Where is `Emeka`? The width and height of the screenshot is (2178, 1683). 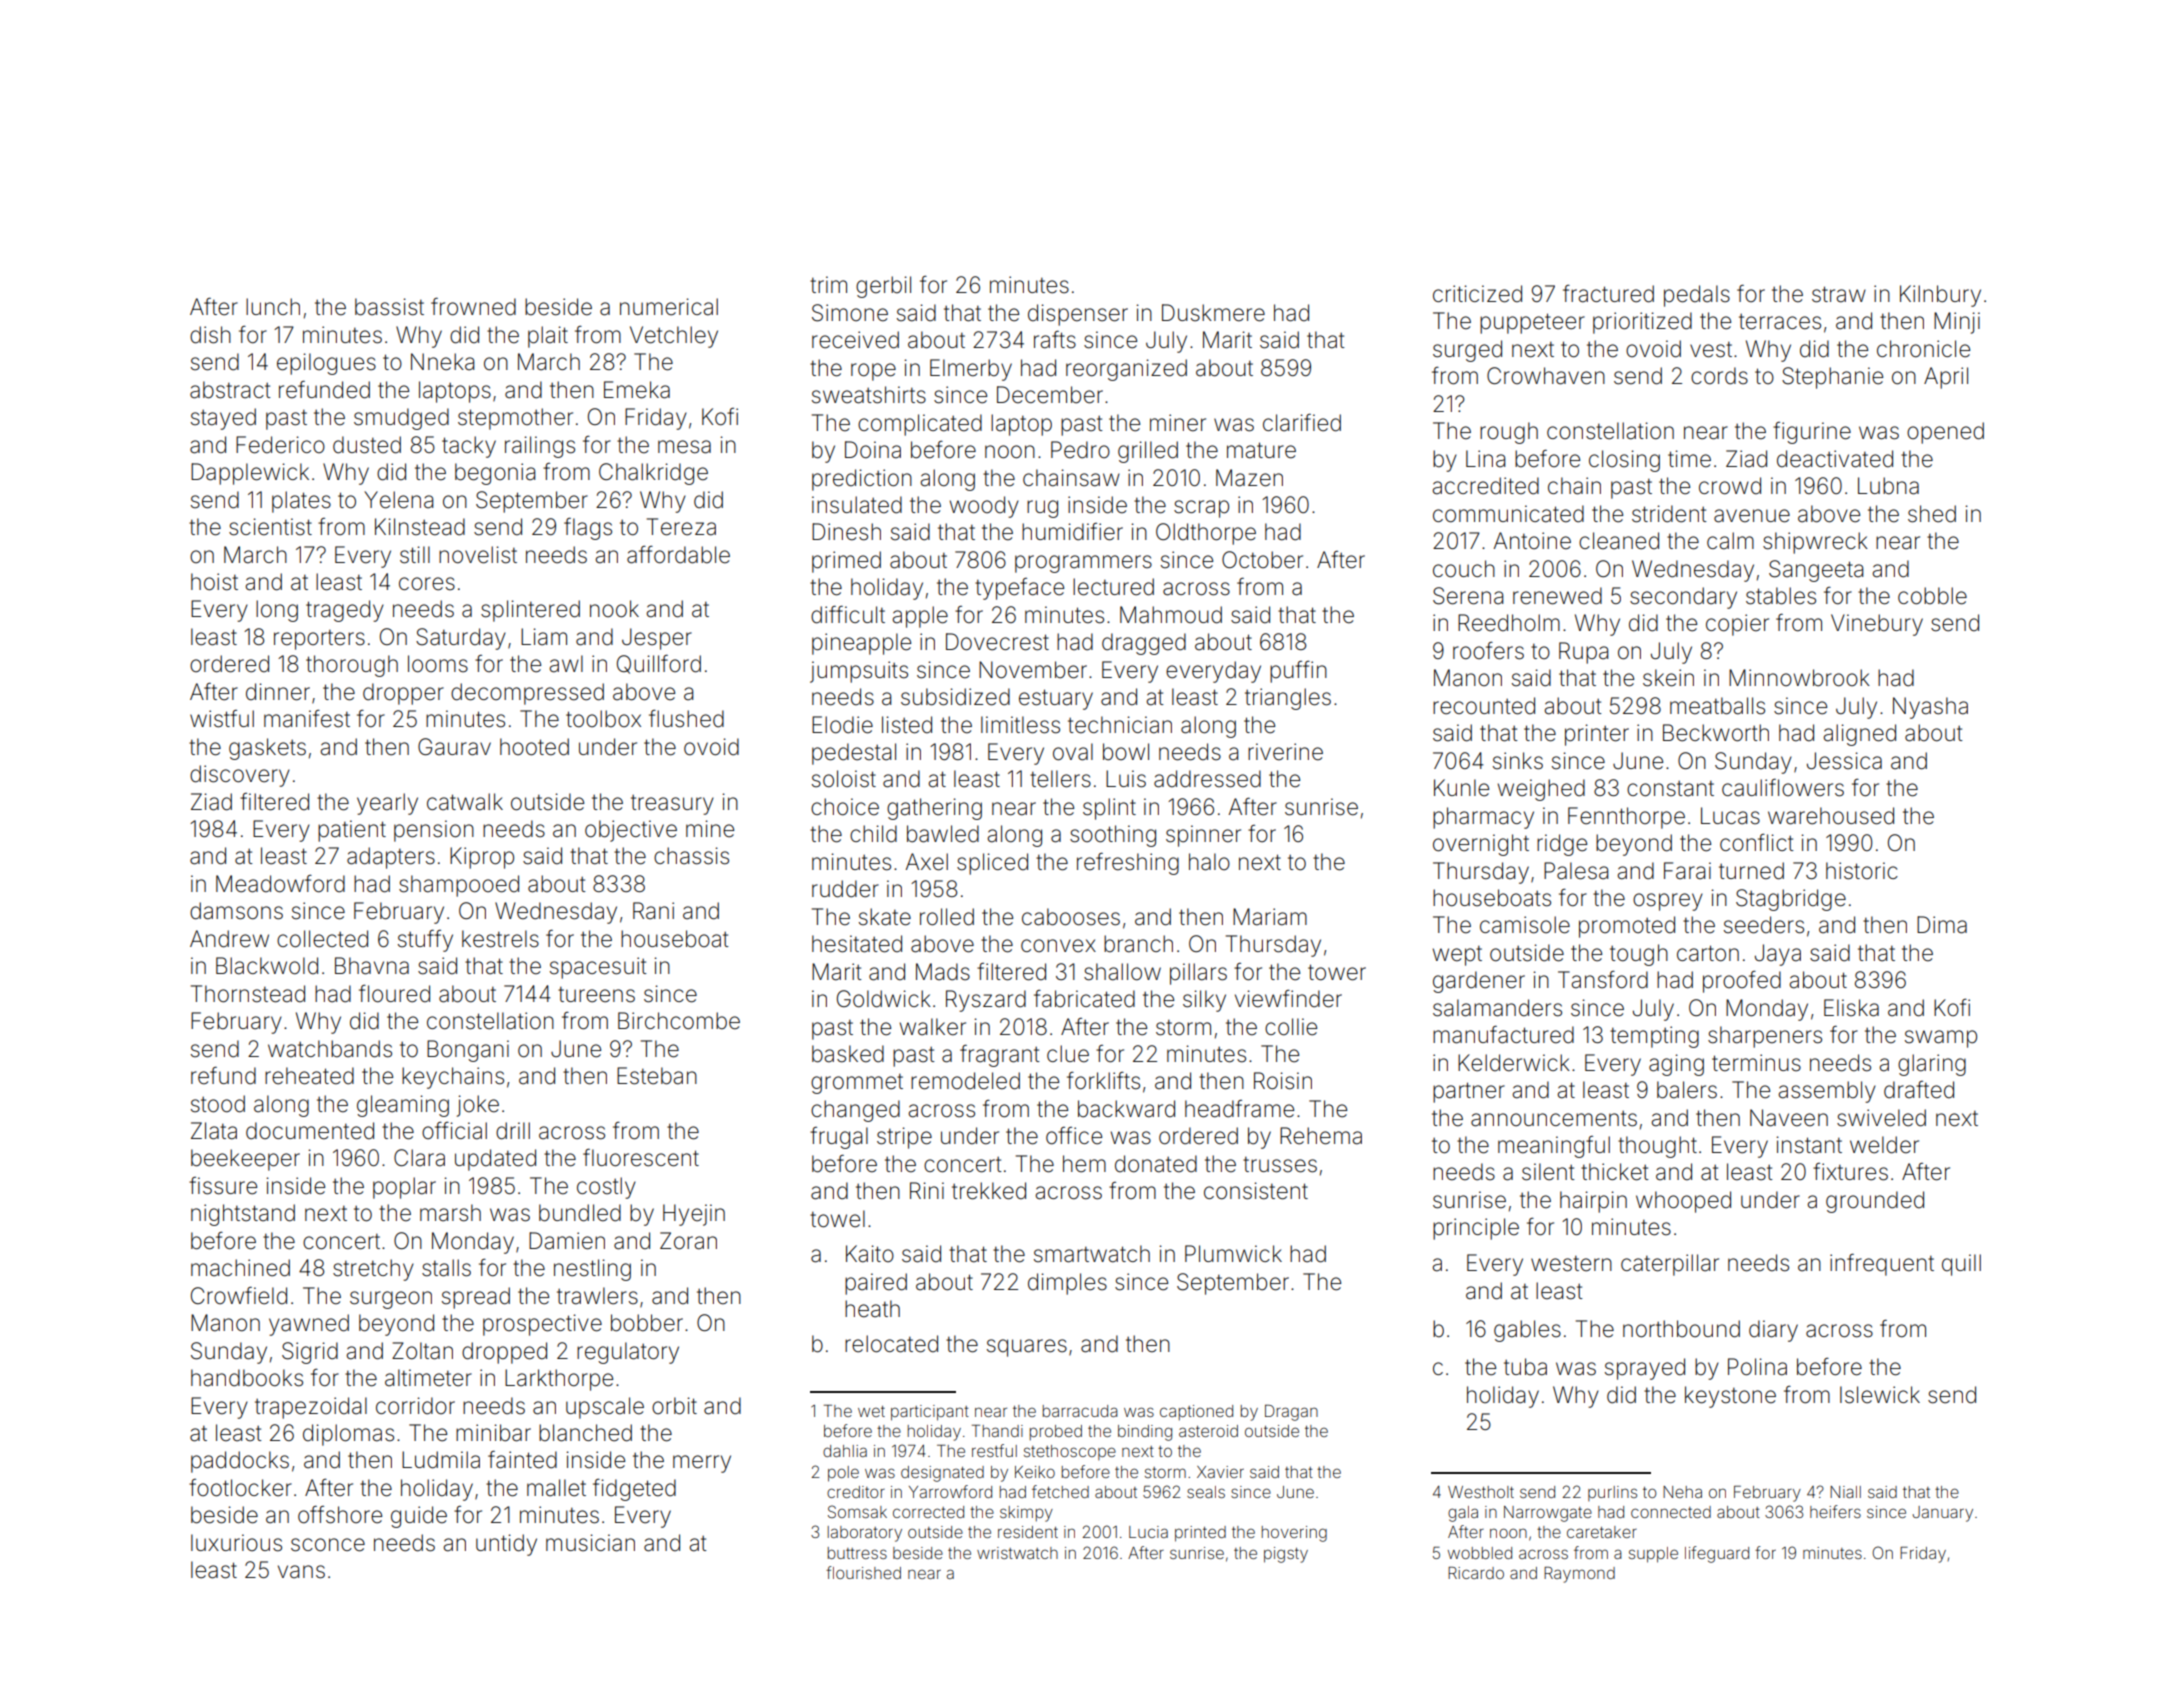 Emeka is located at coordinates (637, 390).
